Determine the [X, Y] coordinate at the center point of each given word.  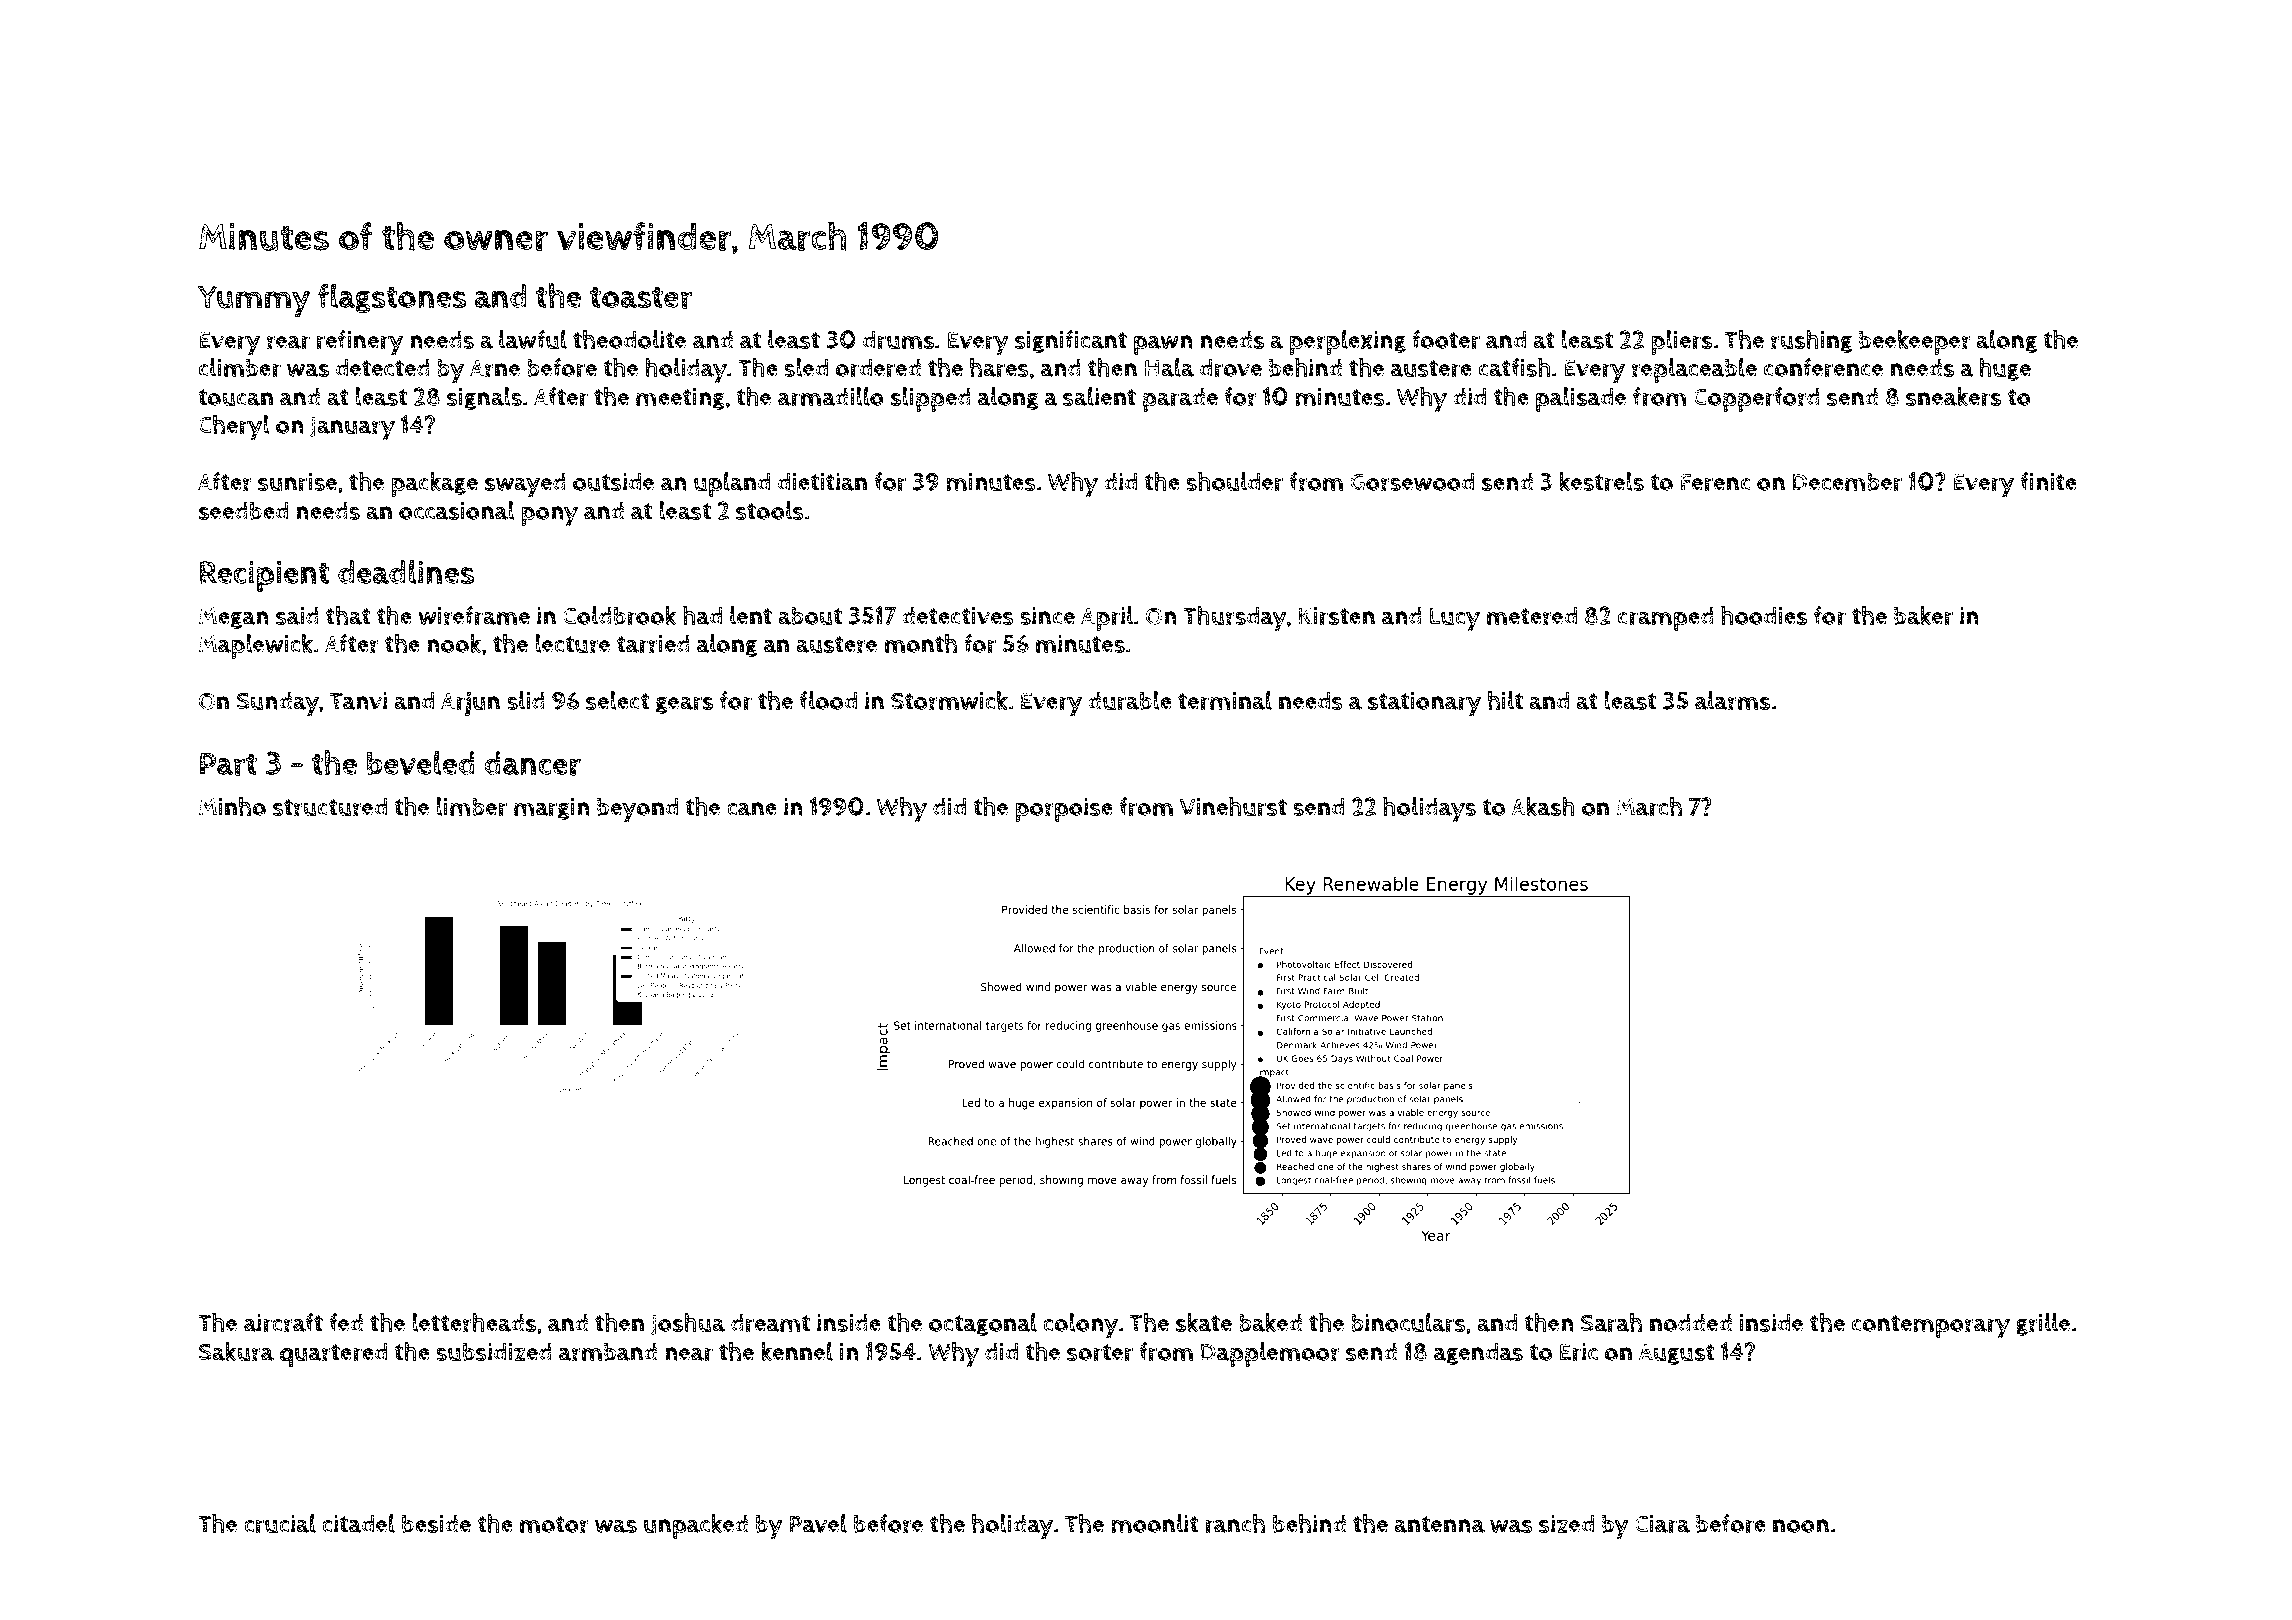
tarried [653, 644]
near [689, 1354]
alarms [1732, 701]
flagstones [392, 298]
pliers [1681, 342]
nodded [1691, 1322]
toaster [641, 298]
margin [552, 809]
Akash [1543, 806]
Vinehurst [1233, 807]
